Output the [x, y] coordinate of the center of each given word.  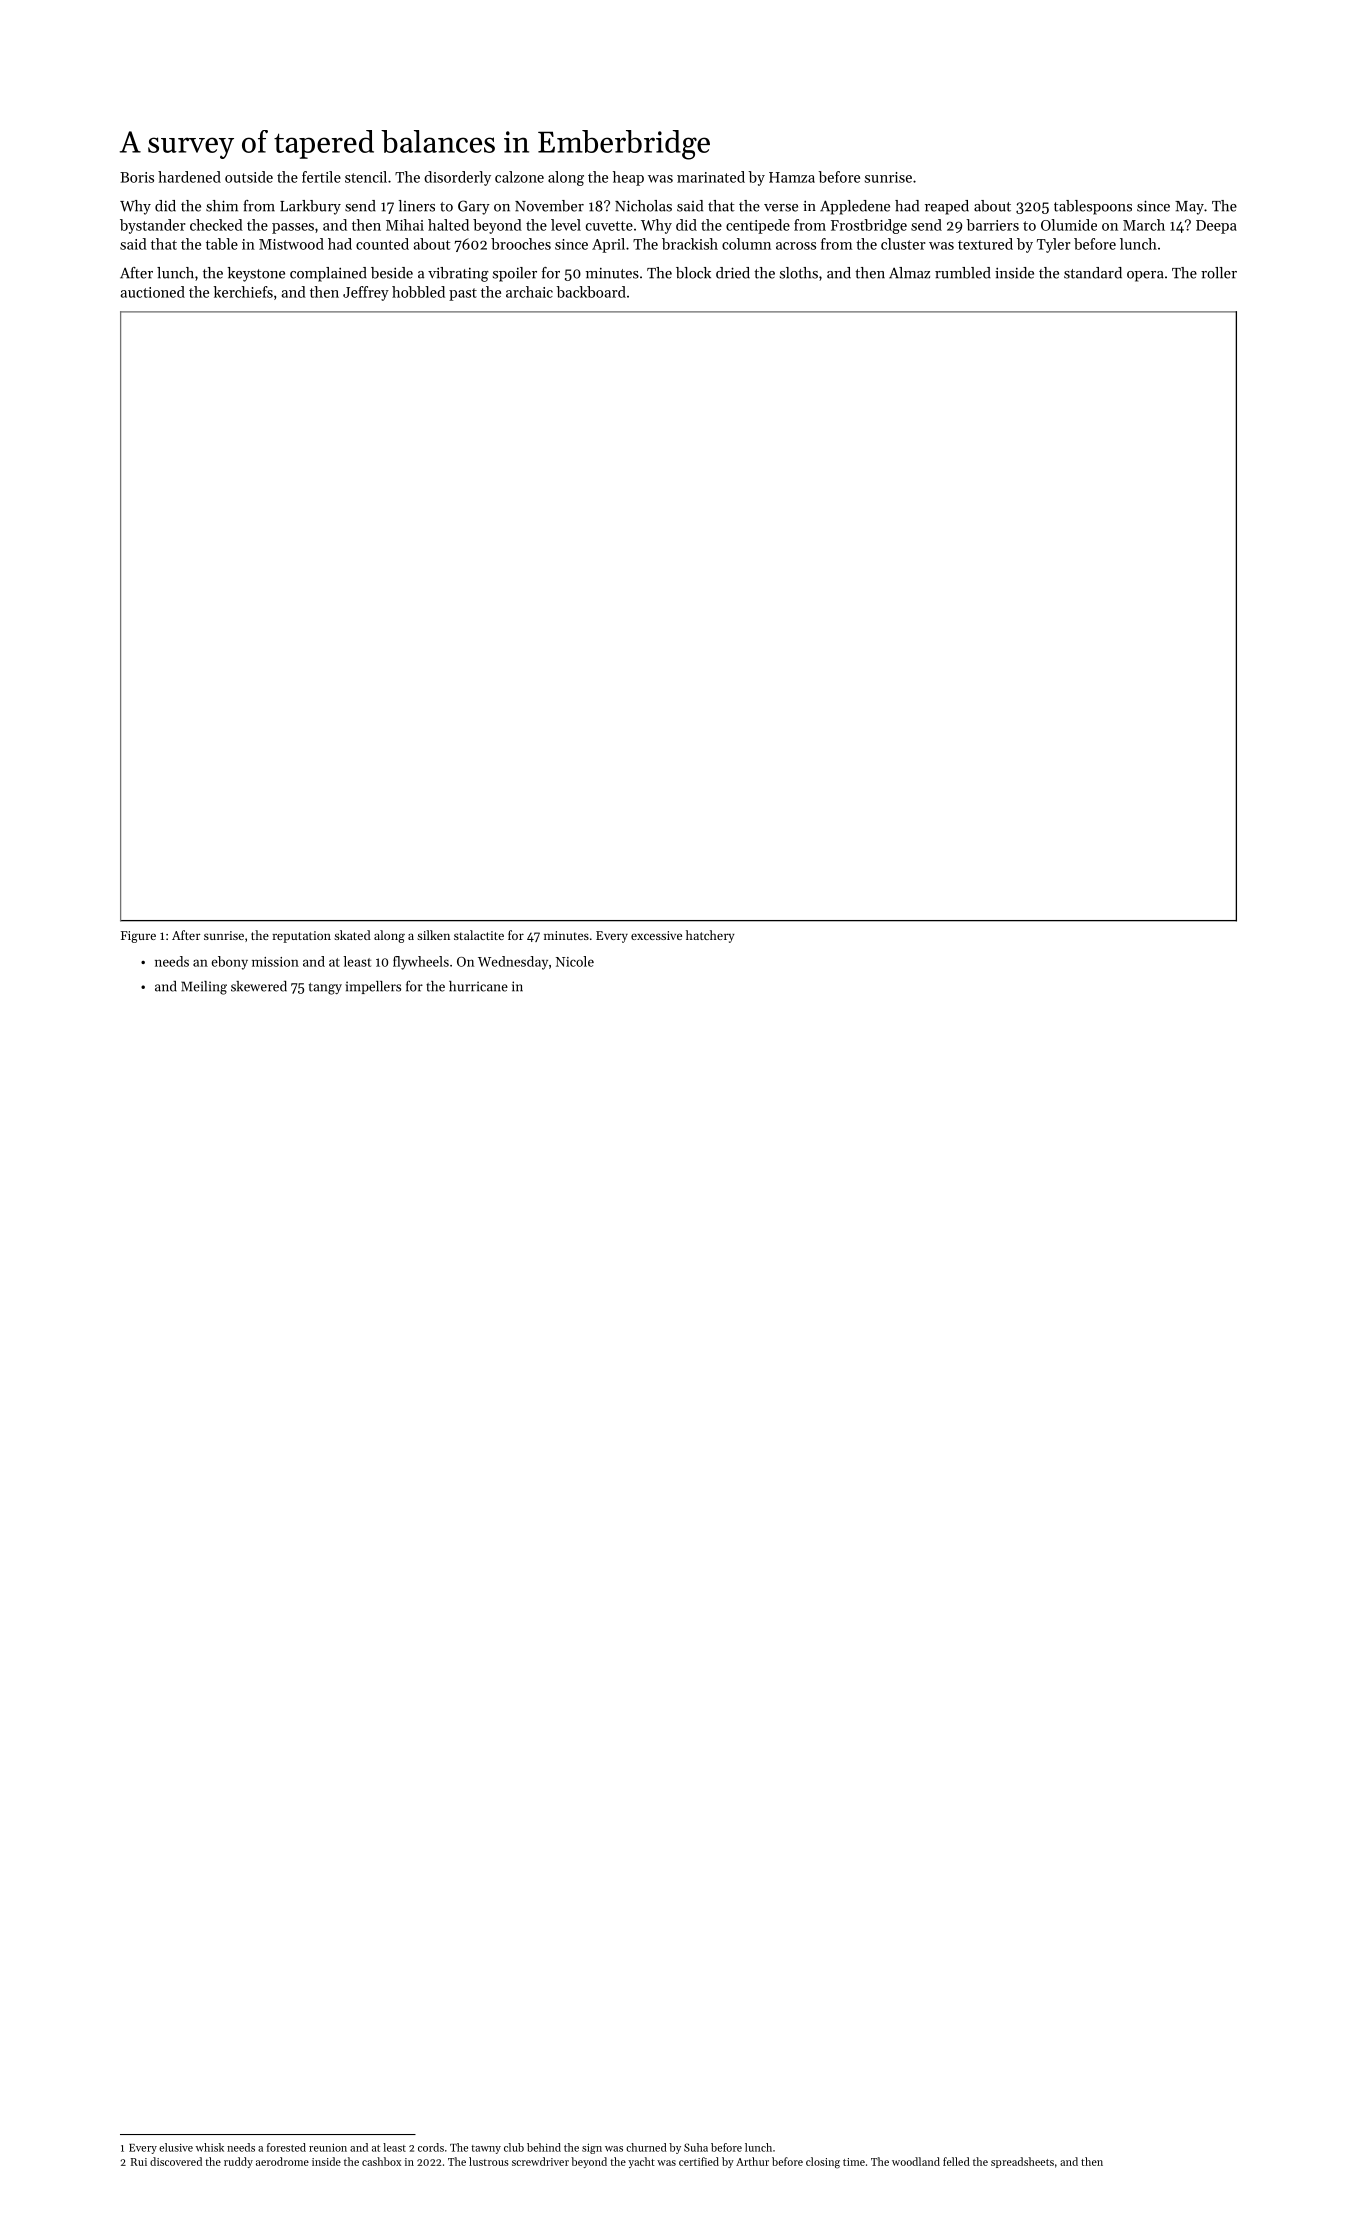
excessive [656, 935]
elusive [176, 2147]
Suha [696, 2147]
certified [699, 2161]
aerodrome [282, 2161]
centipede [758, 226]
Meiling [204, 988]
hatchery [710, 936]
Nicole [575, 961]
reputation [301, 937]
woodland [916, 2161]
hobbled [418, 292]
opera [1145, 276]
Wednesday [513, 963]
